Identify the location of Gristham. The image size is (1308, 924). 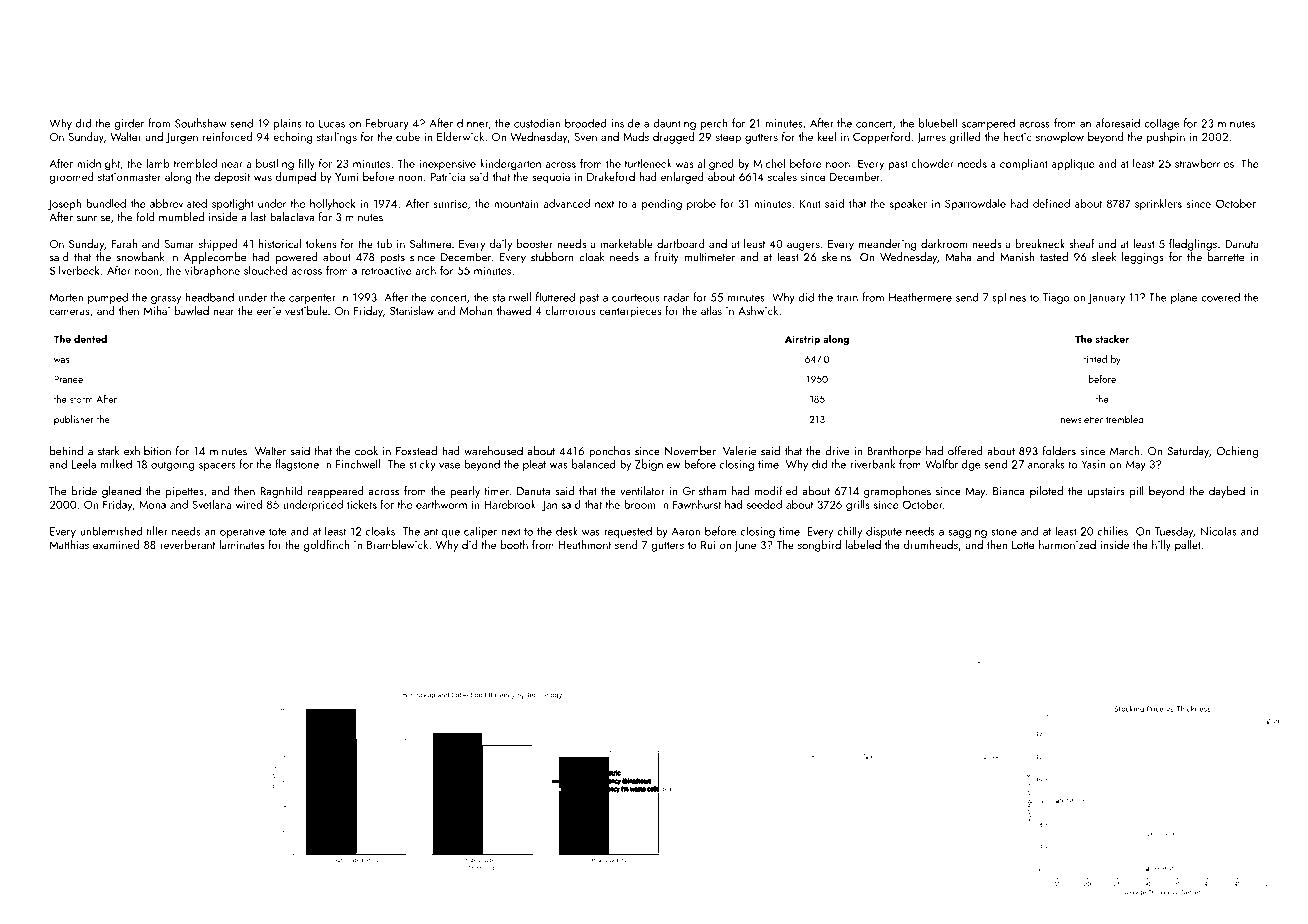
(704, 491).
